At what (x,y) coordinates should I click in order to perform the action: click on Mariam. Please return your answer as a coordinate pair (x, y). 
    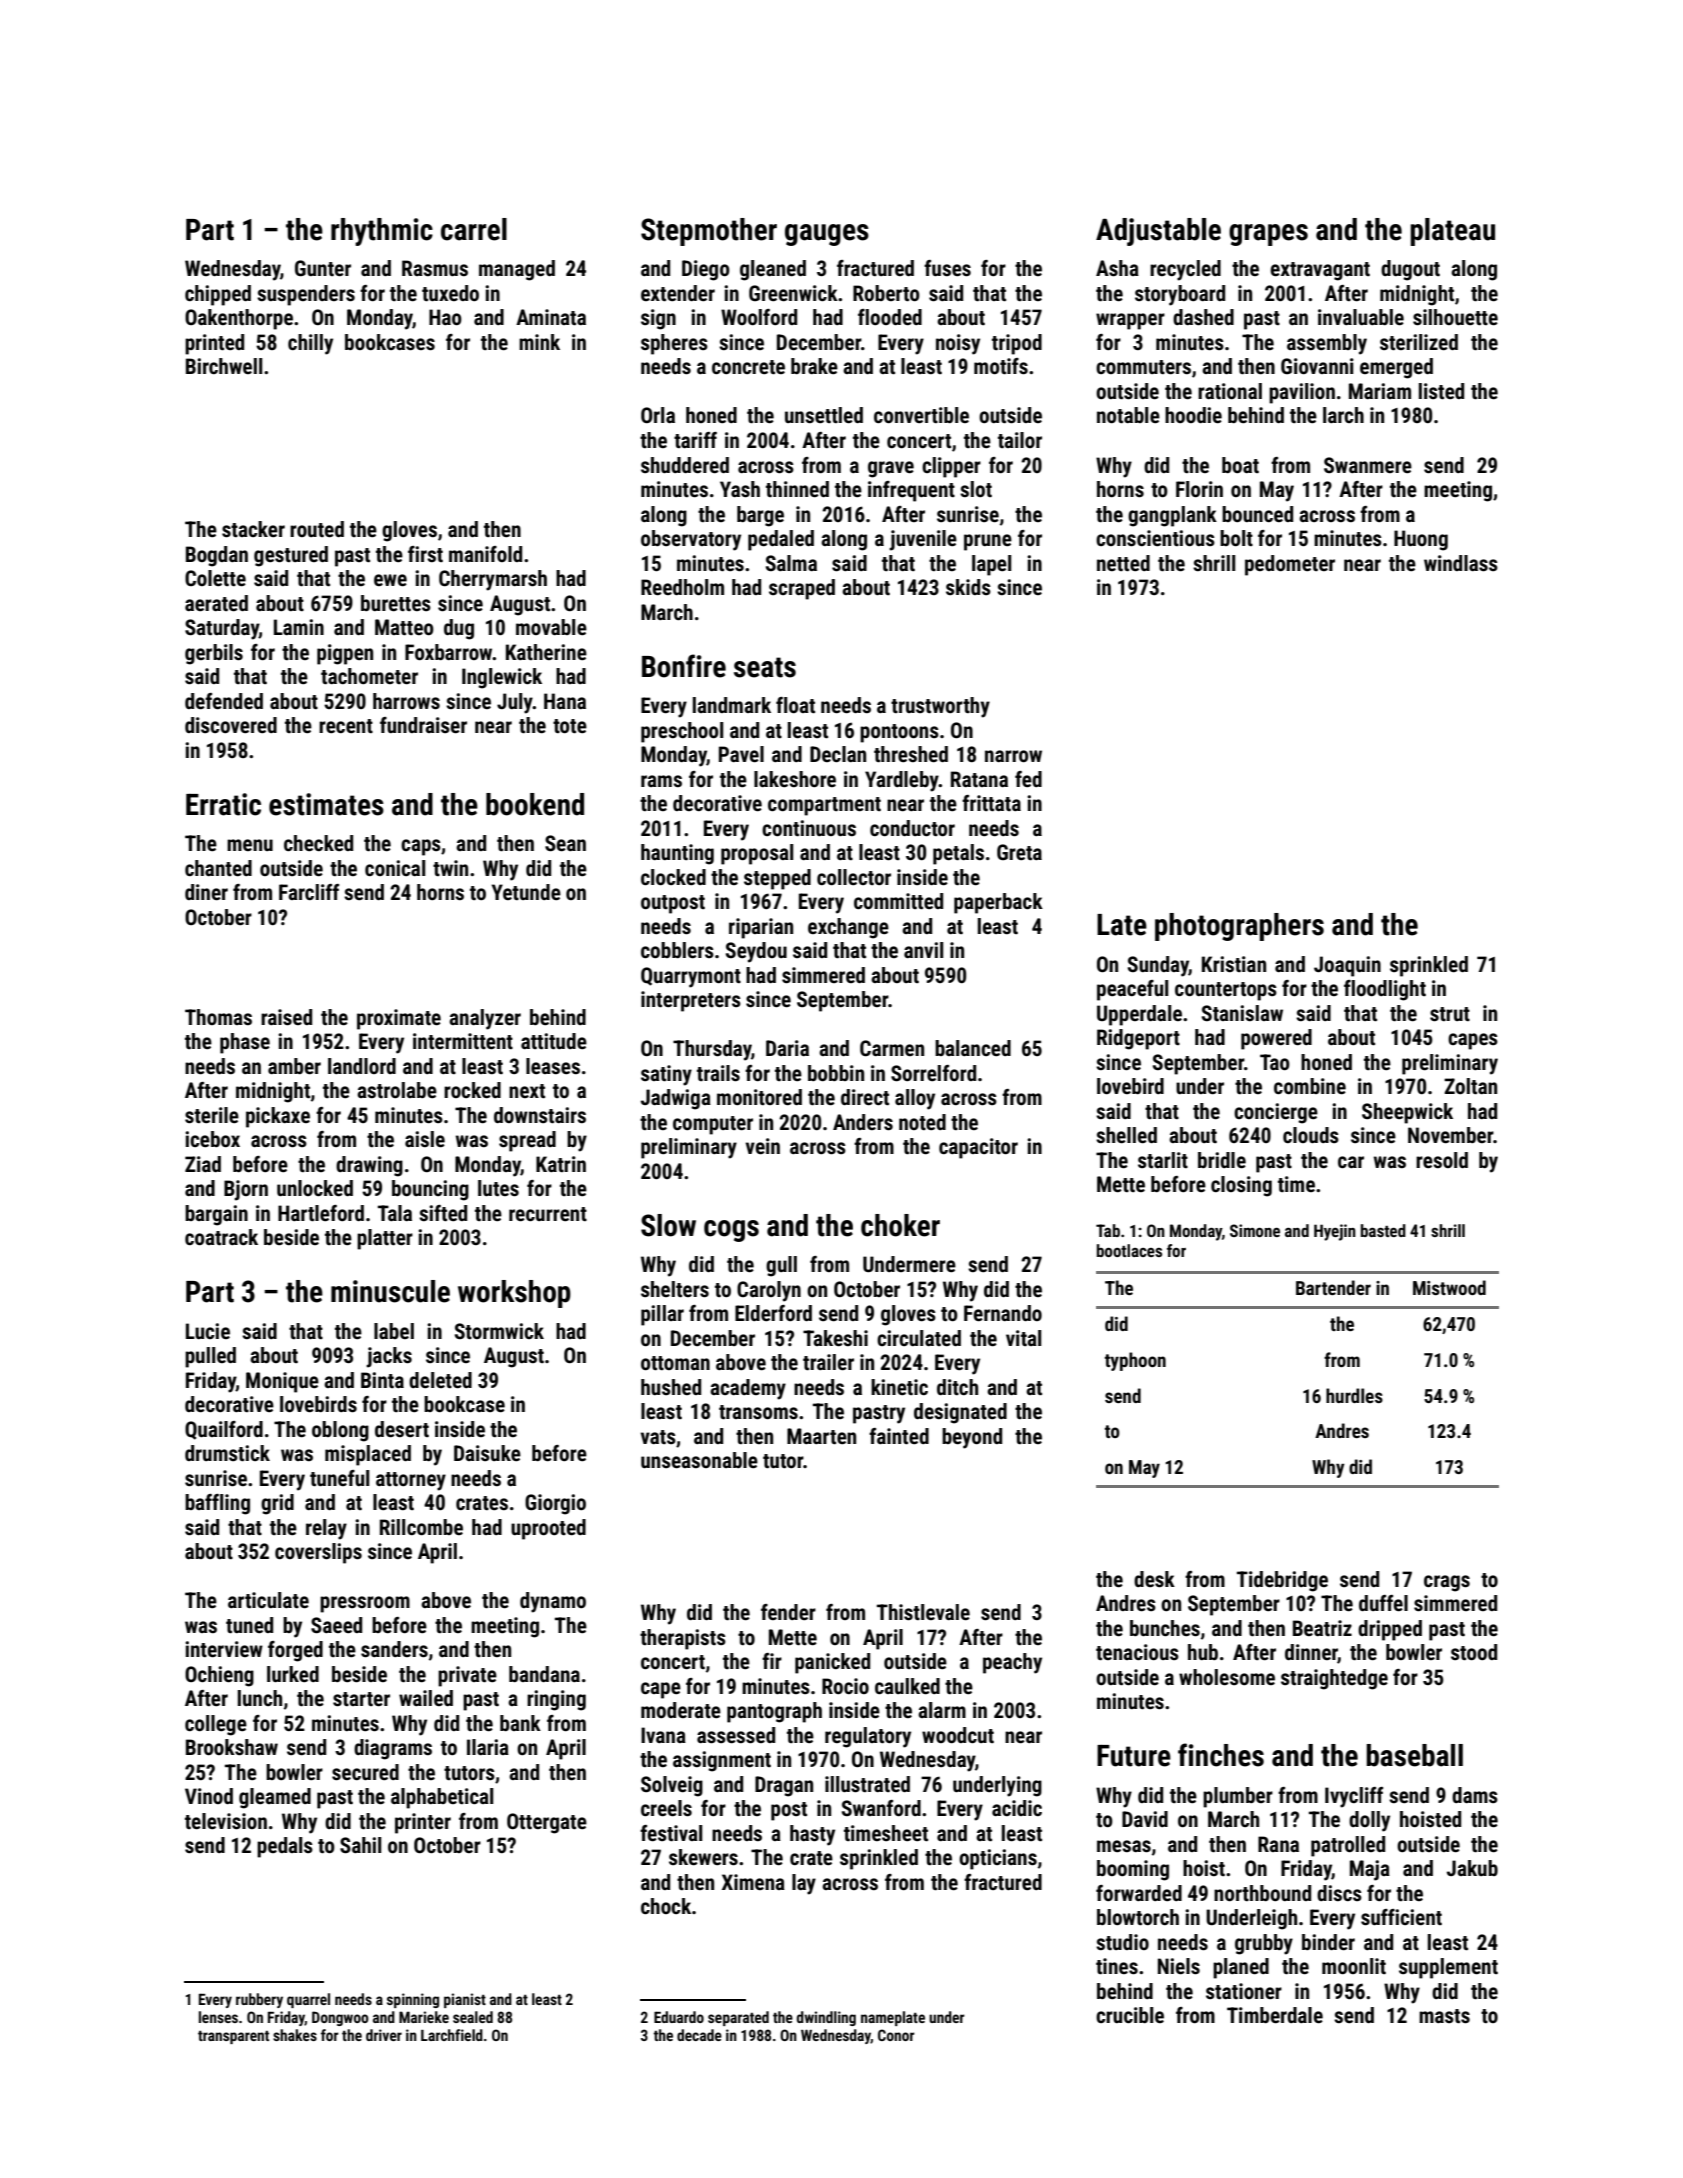
    Looking at the image, I should click on (1380, 391).
